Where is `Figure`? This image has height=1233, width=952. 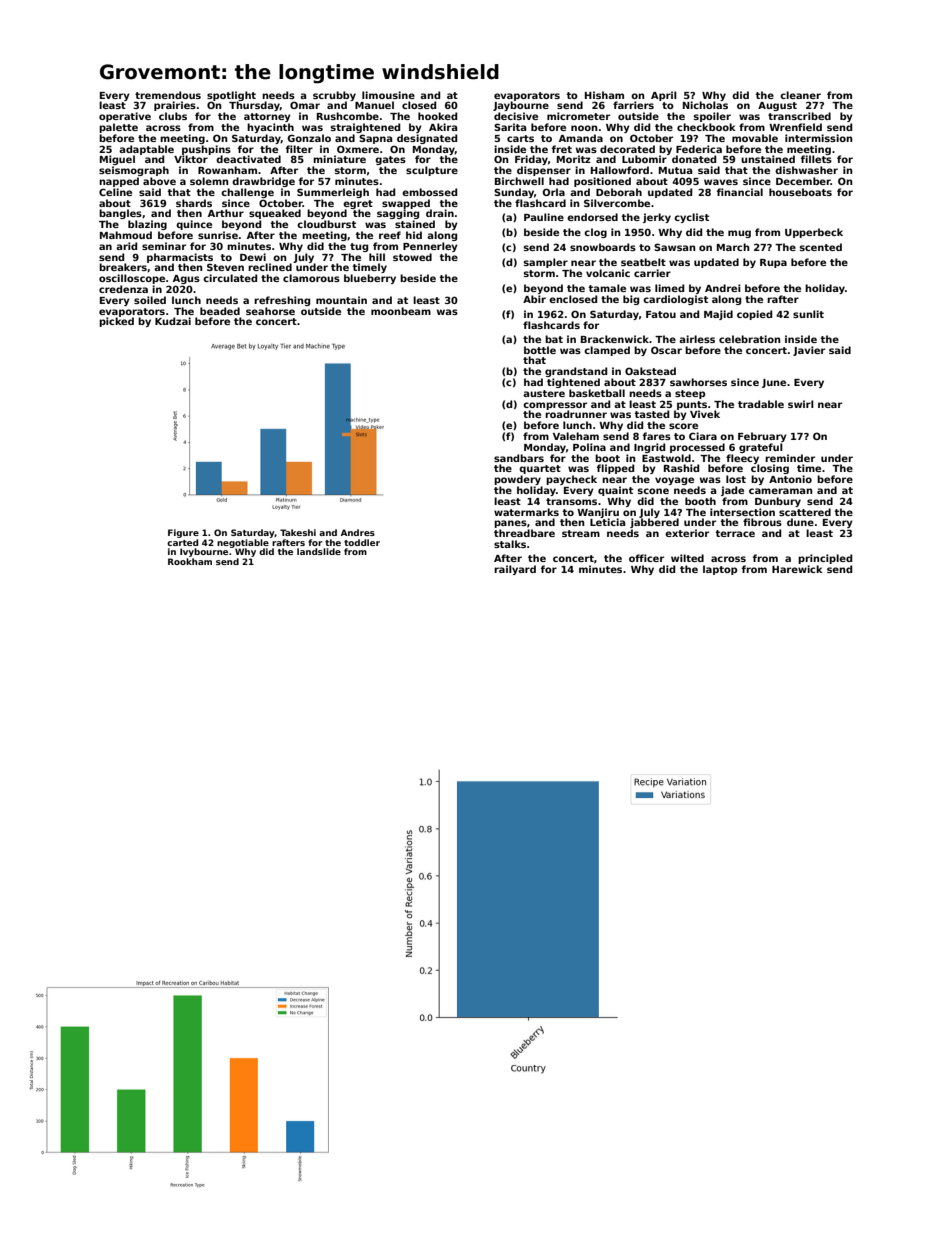 Figure is located at coordinates (183, 533).
